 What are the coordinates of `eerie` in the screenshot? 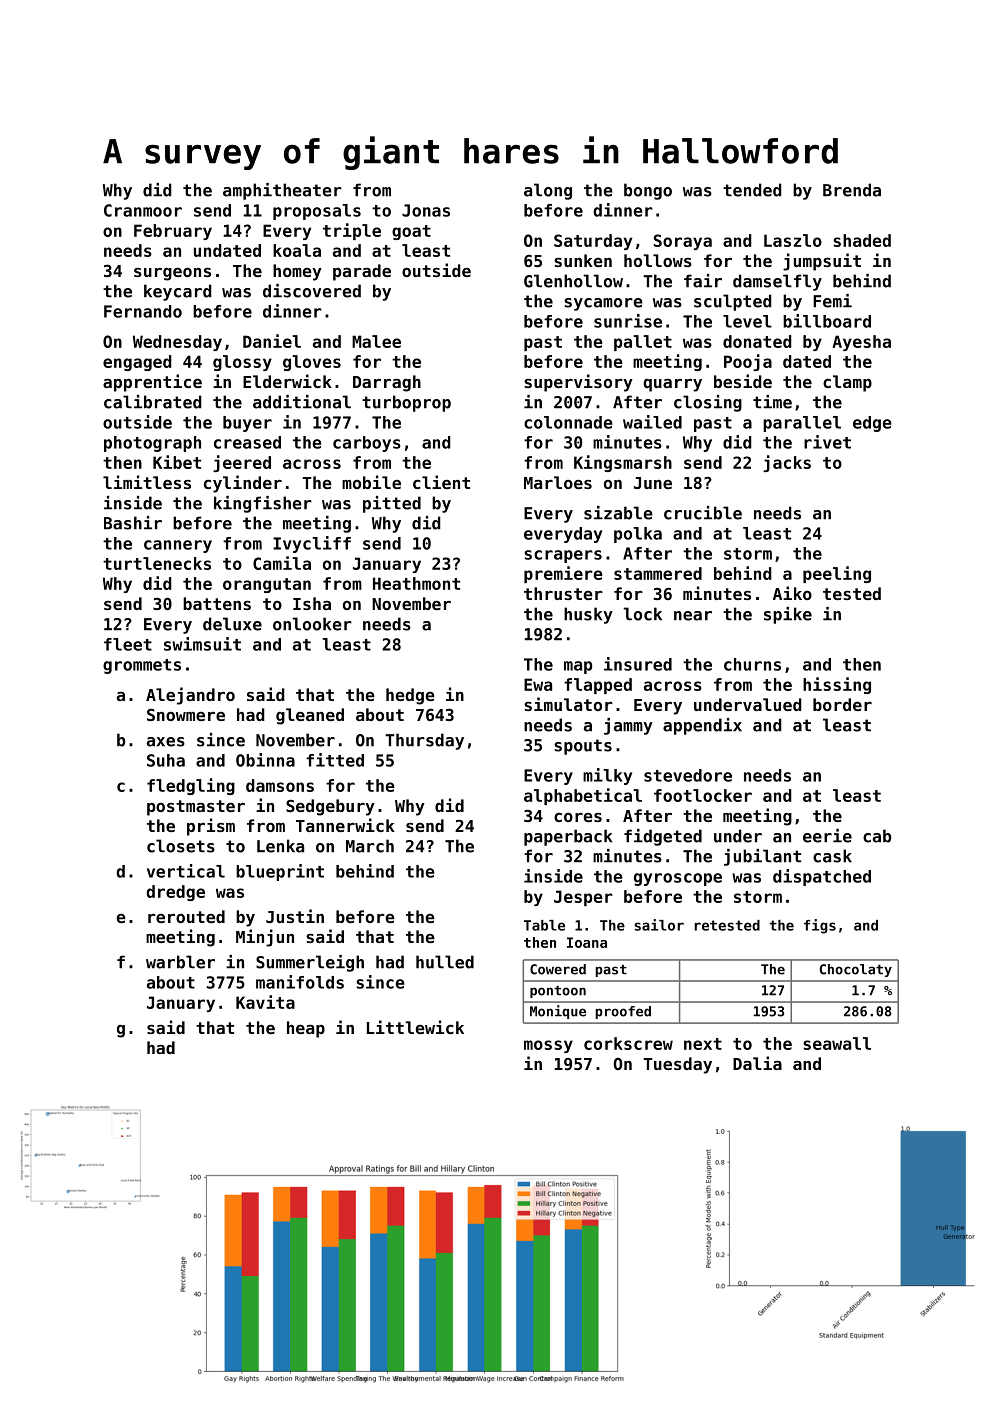 It's located at (827, 836).
